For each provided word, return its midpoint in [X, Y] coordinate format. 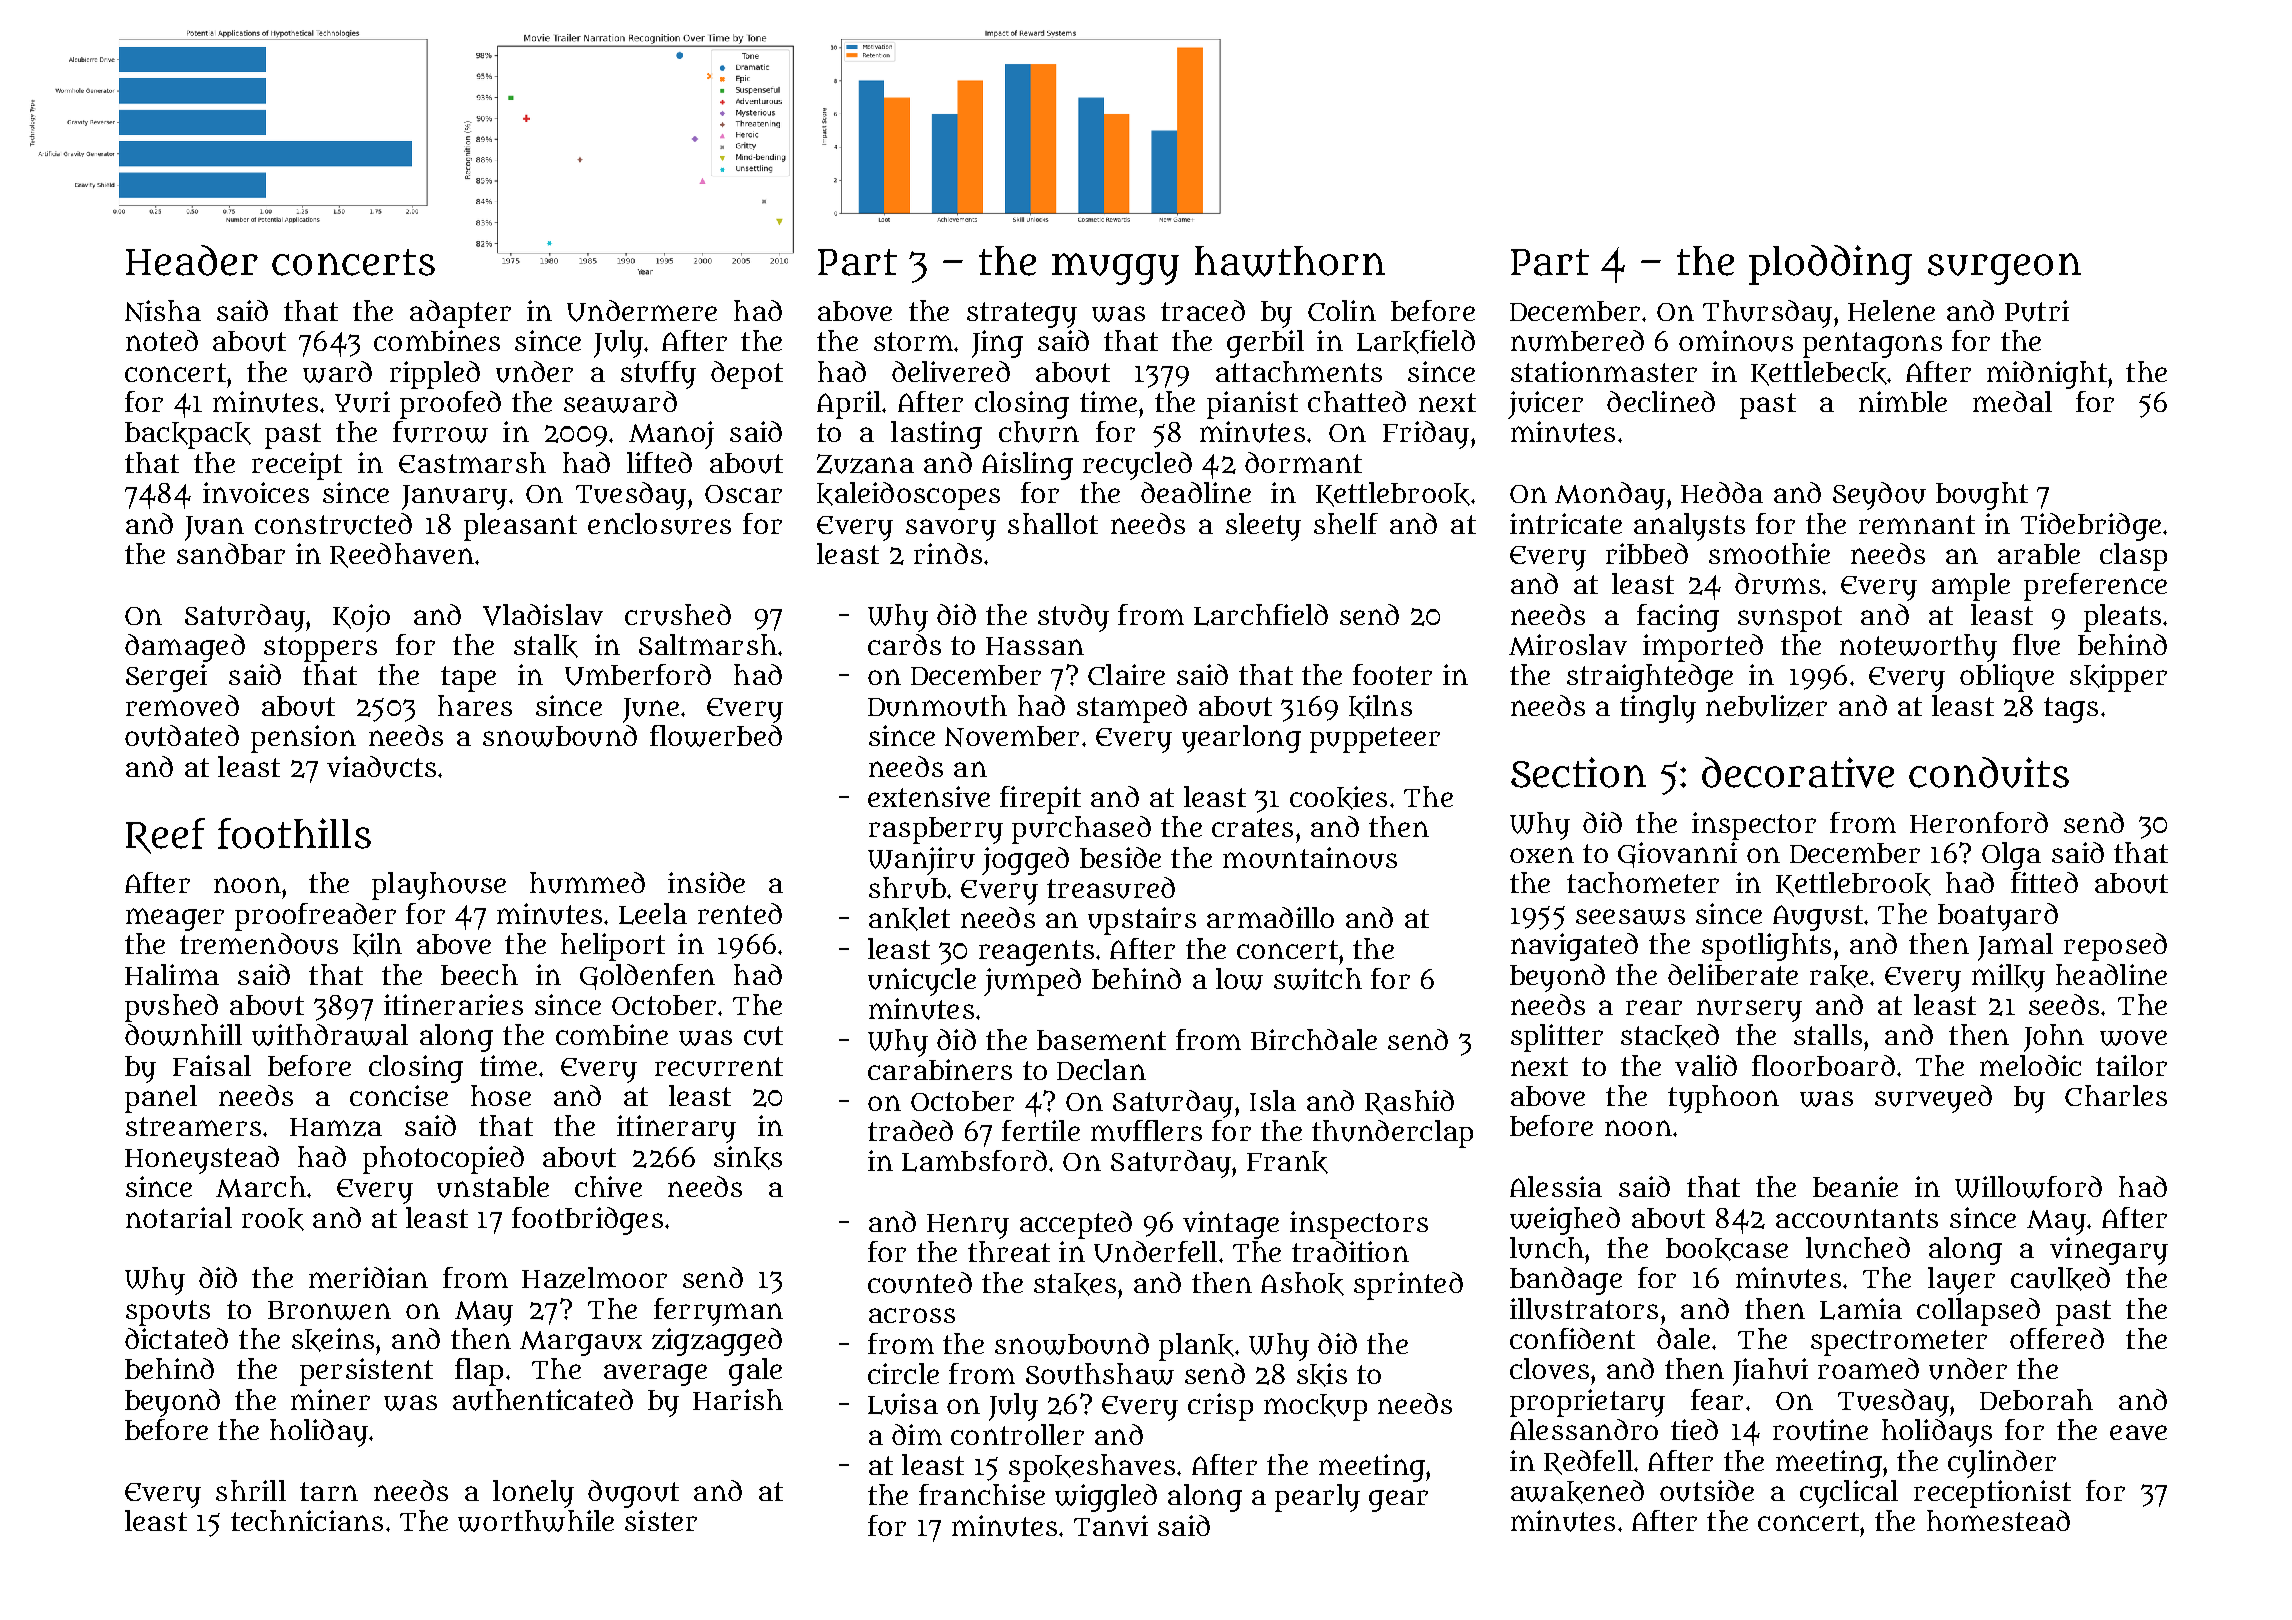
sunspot [1790, 619]
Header [192, 260]
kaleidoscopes [908, 496]
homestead [1998, 1520]
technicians [307, 1520]
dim [917, 1434]
